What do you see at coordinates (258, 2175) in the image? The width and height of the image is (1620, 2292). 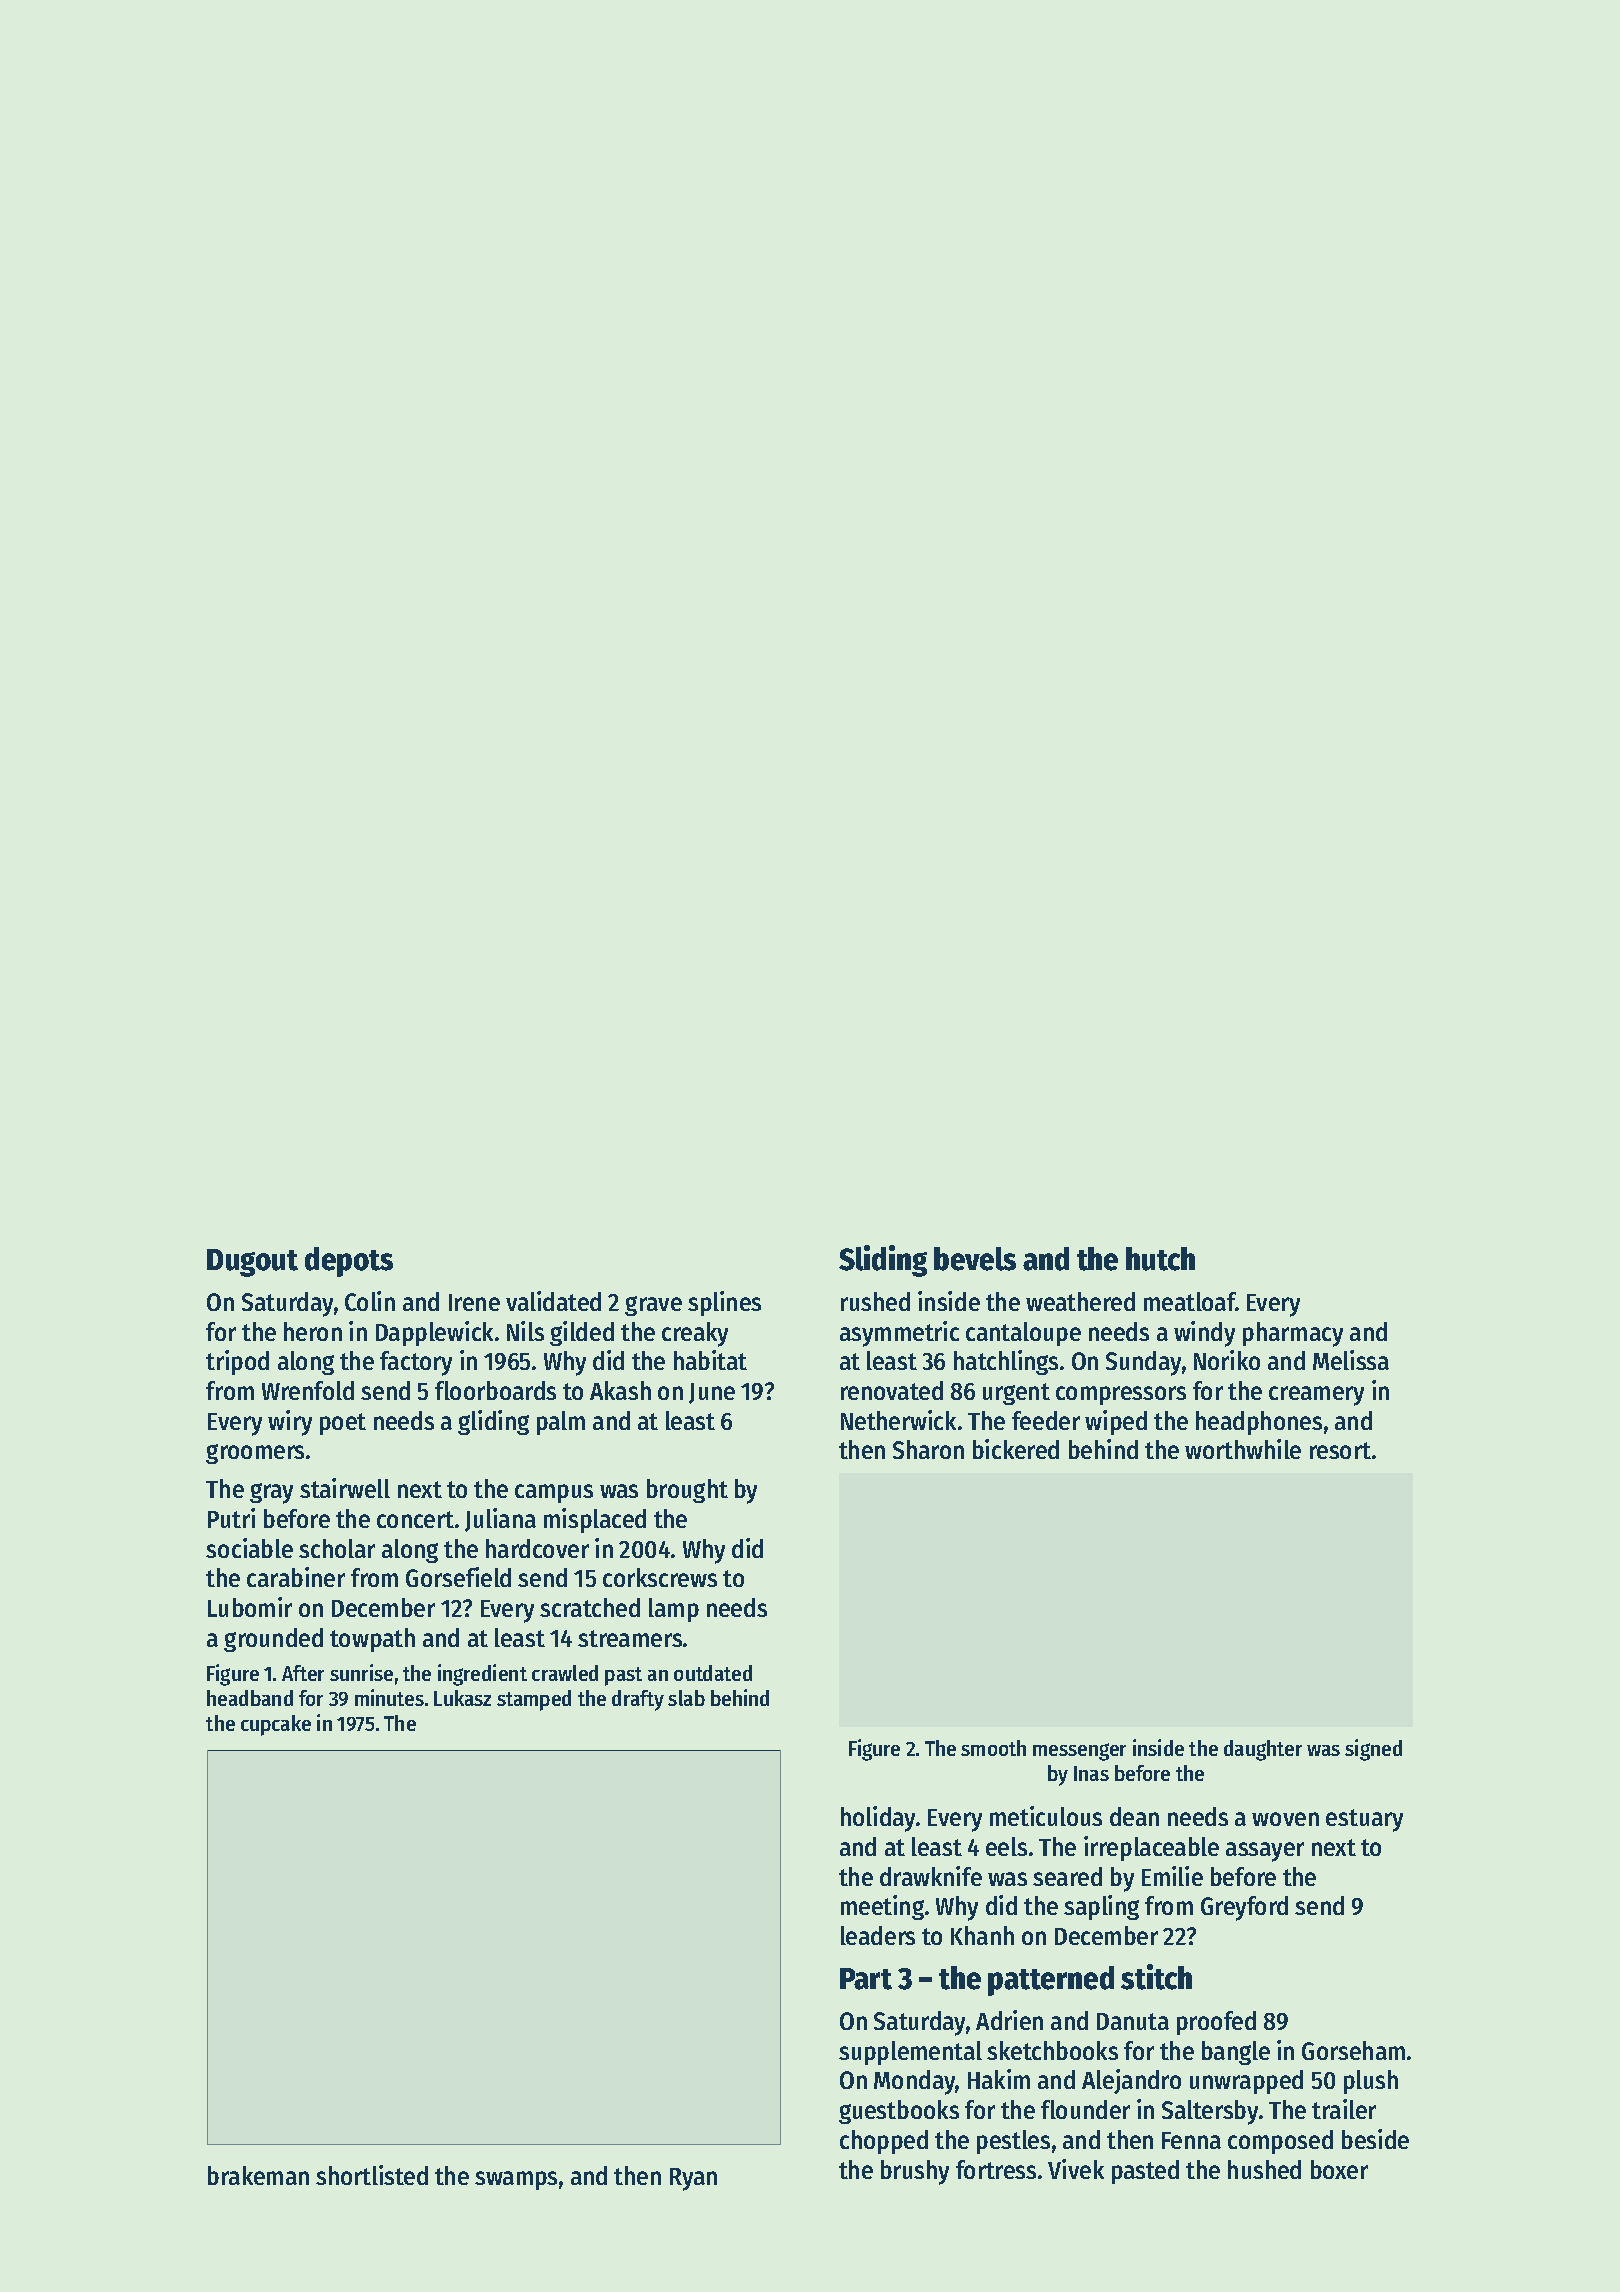 I see `brakeman` at bounding box center [258, 2175].
